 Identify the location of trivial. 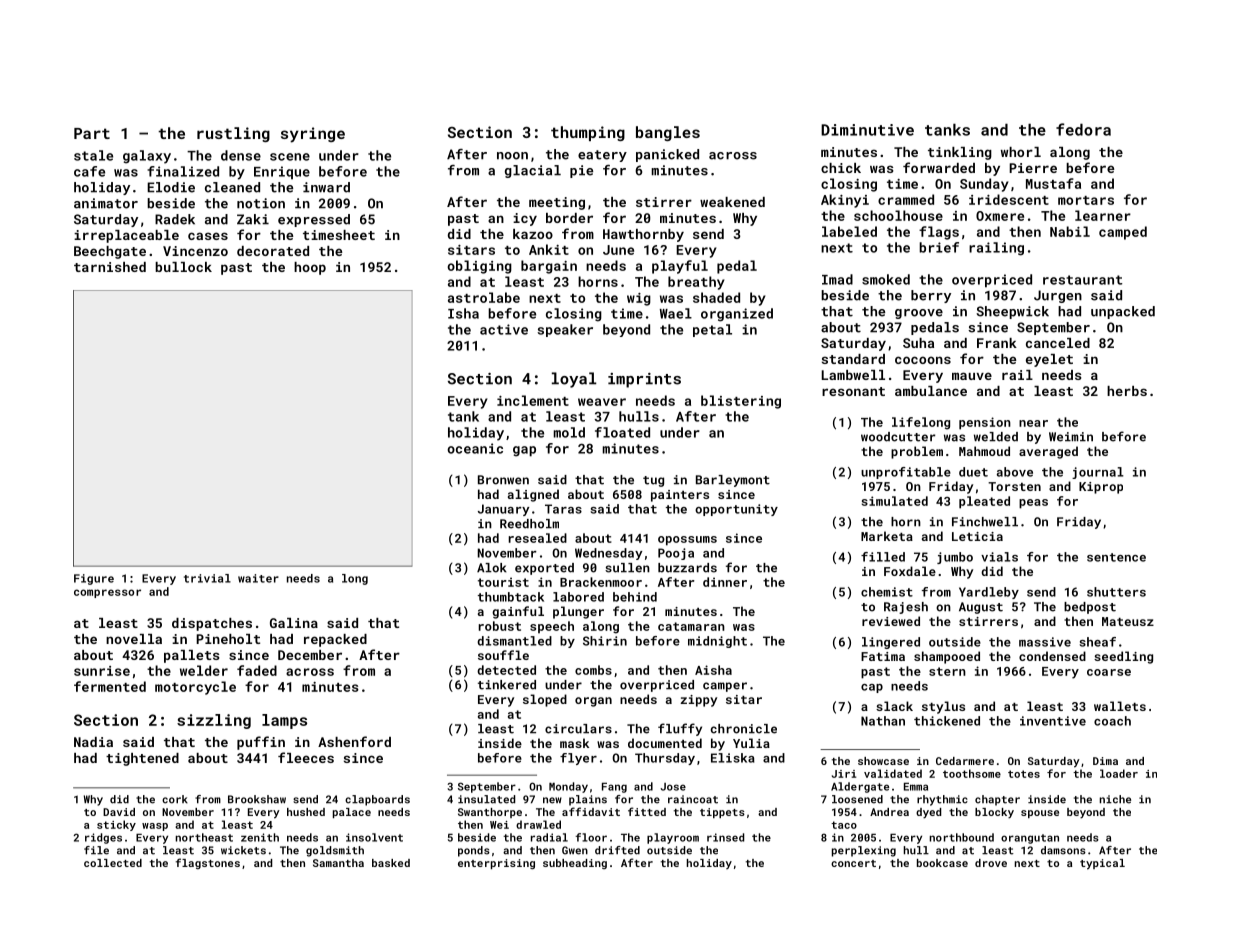
(207, 578).
